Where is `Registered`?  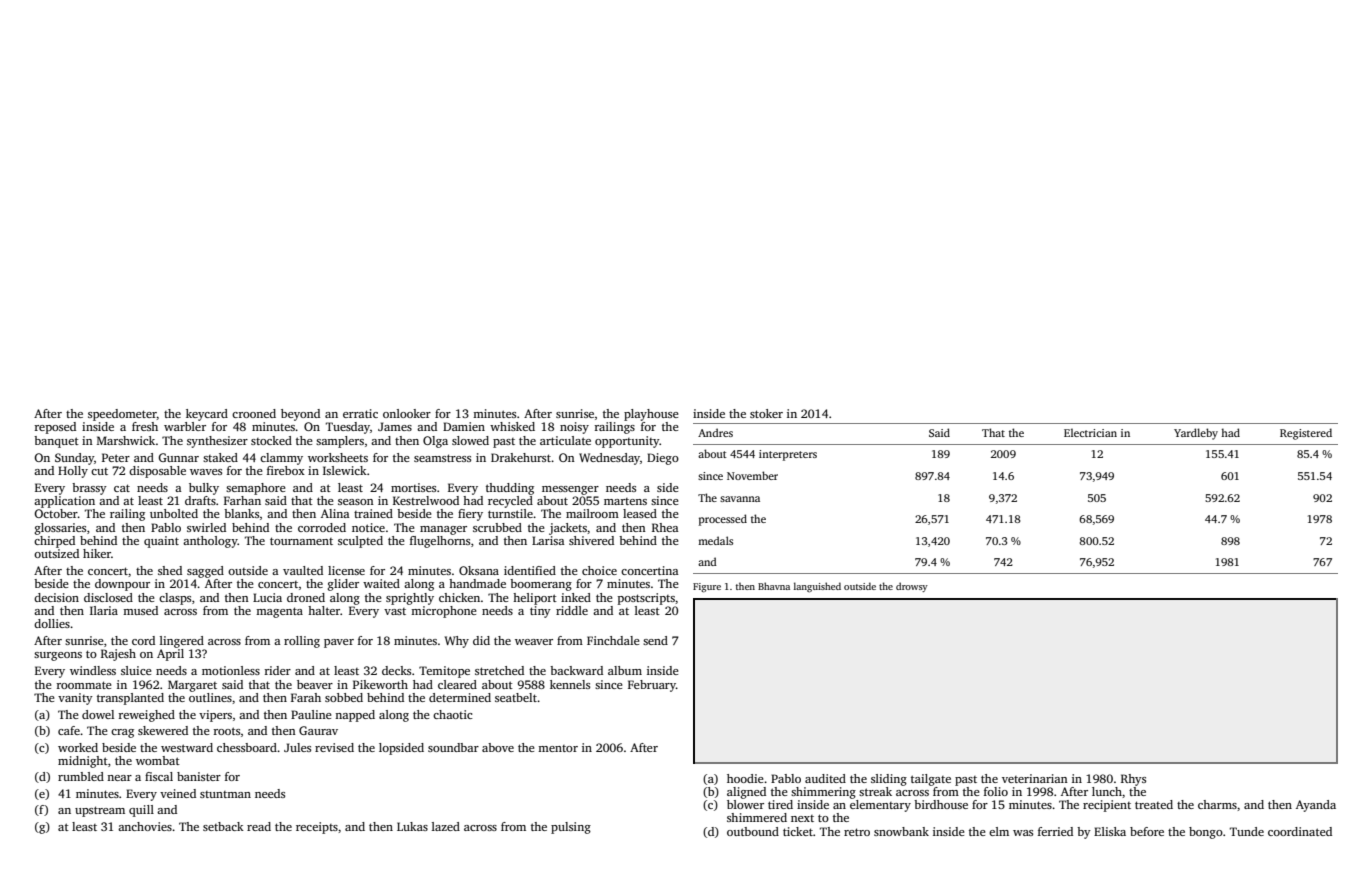 Registered is located at coordinates (1306, 434).
